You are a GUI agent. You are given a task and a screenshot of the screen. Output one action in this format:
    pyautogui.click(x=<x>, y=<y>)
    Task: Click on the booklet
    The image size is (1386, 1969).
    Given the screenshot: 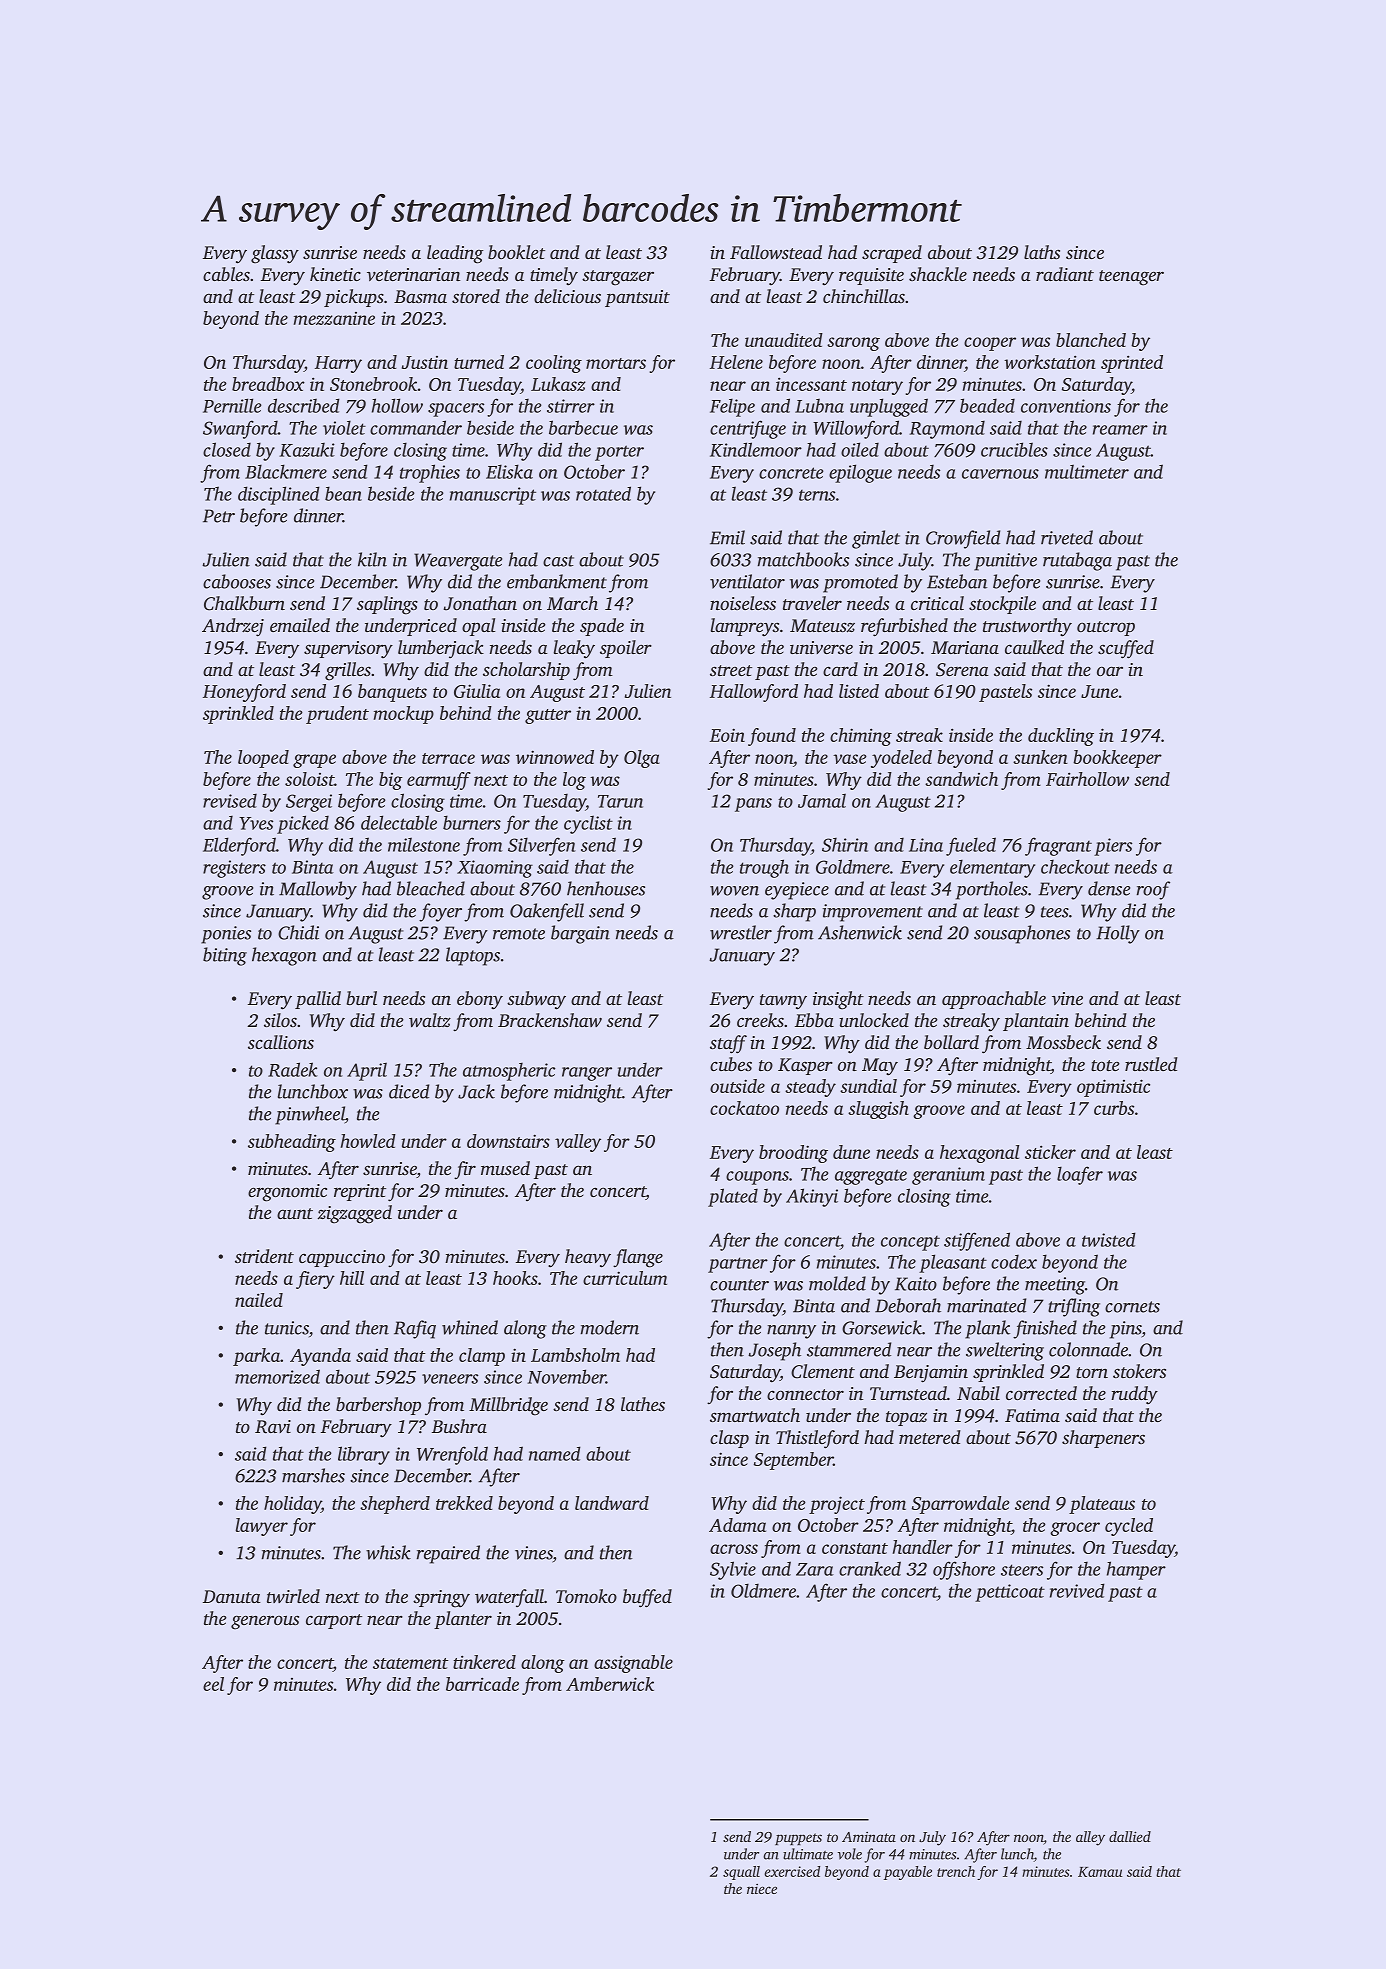 What is the action you would take?
    pyautogui.click(x=516, y=252)
